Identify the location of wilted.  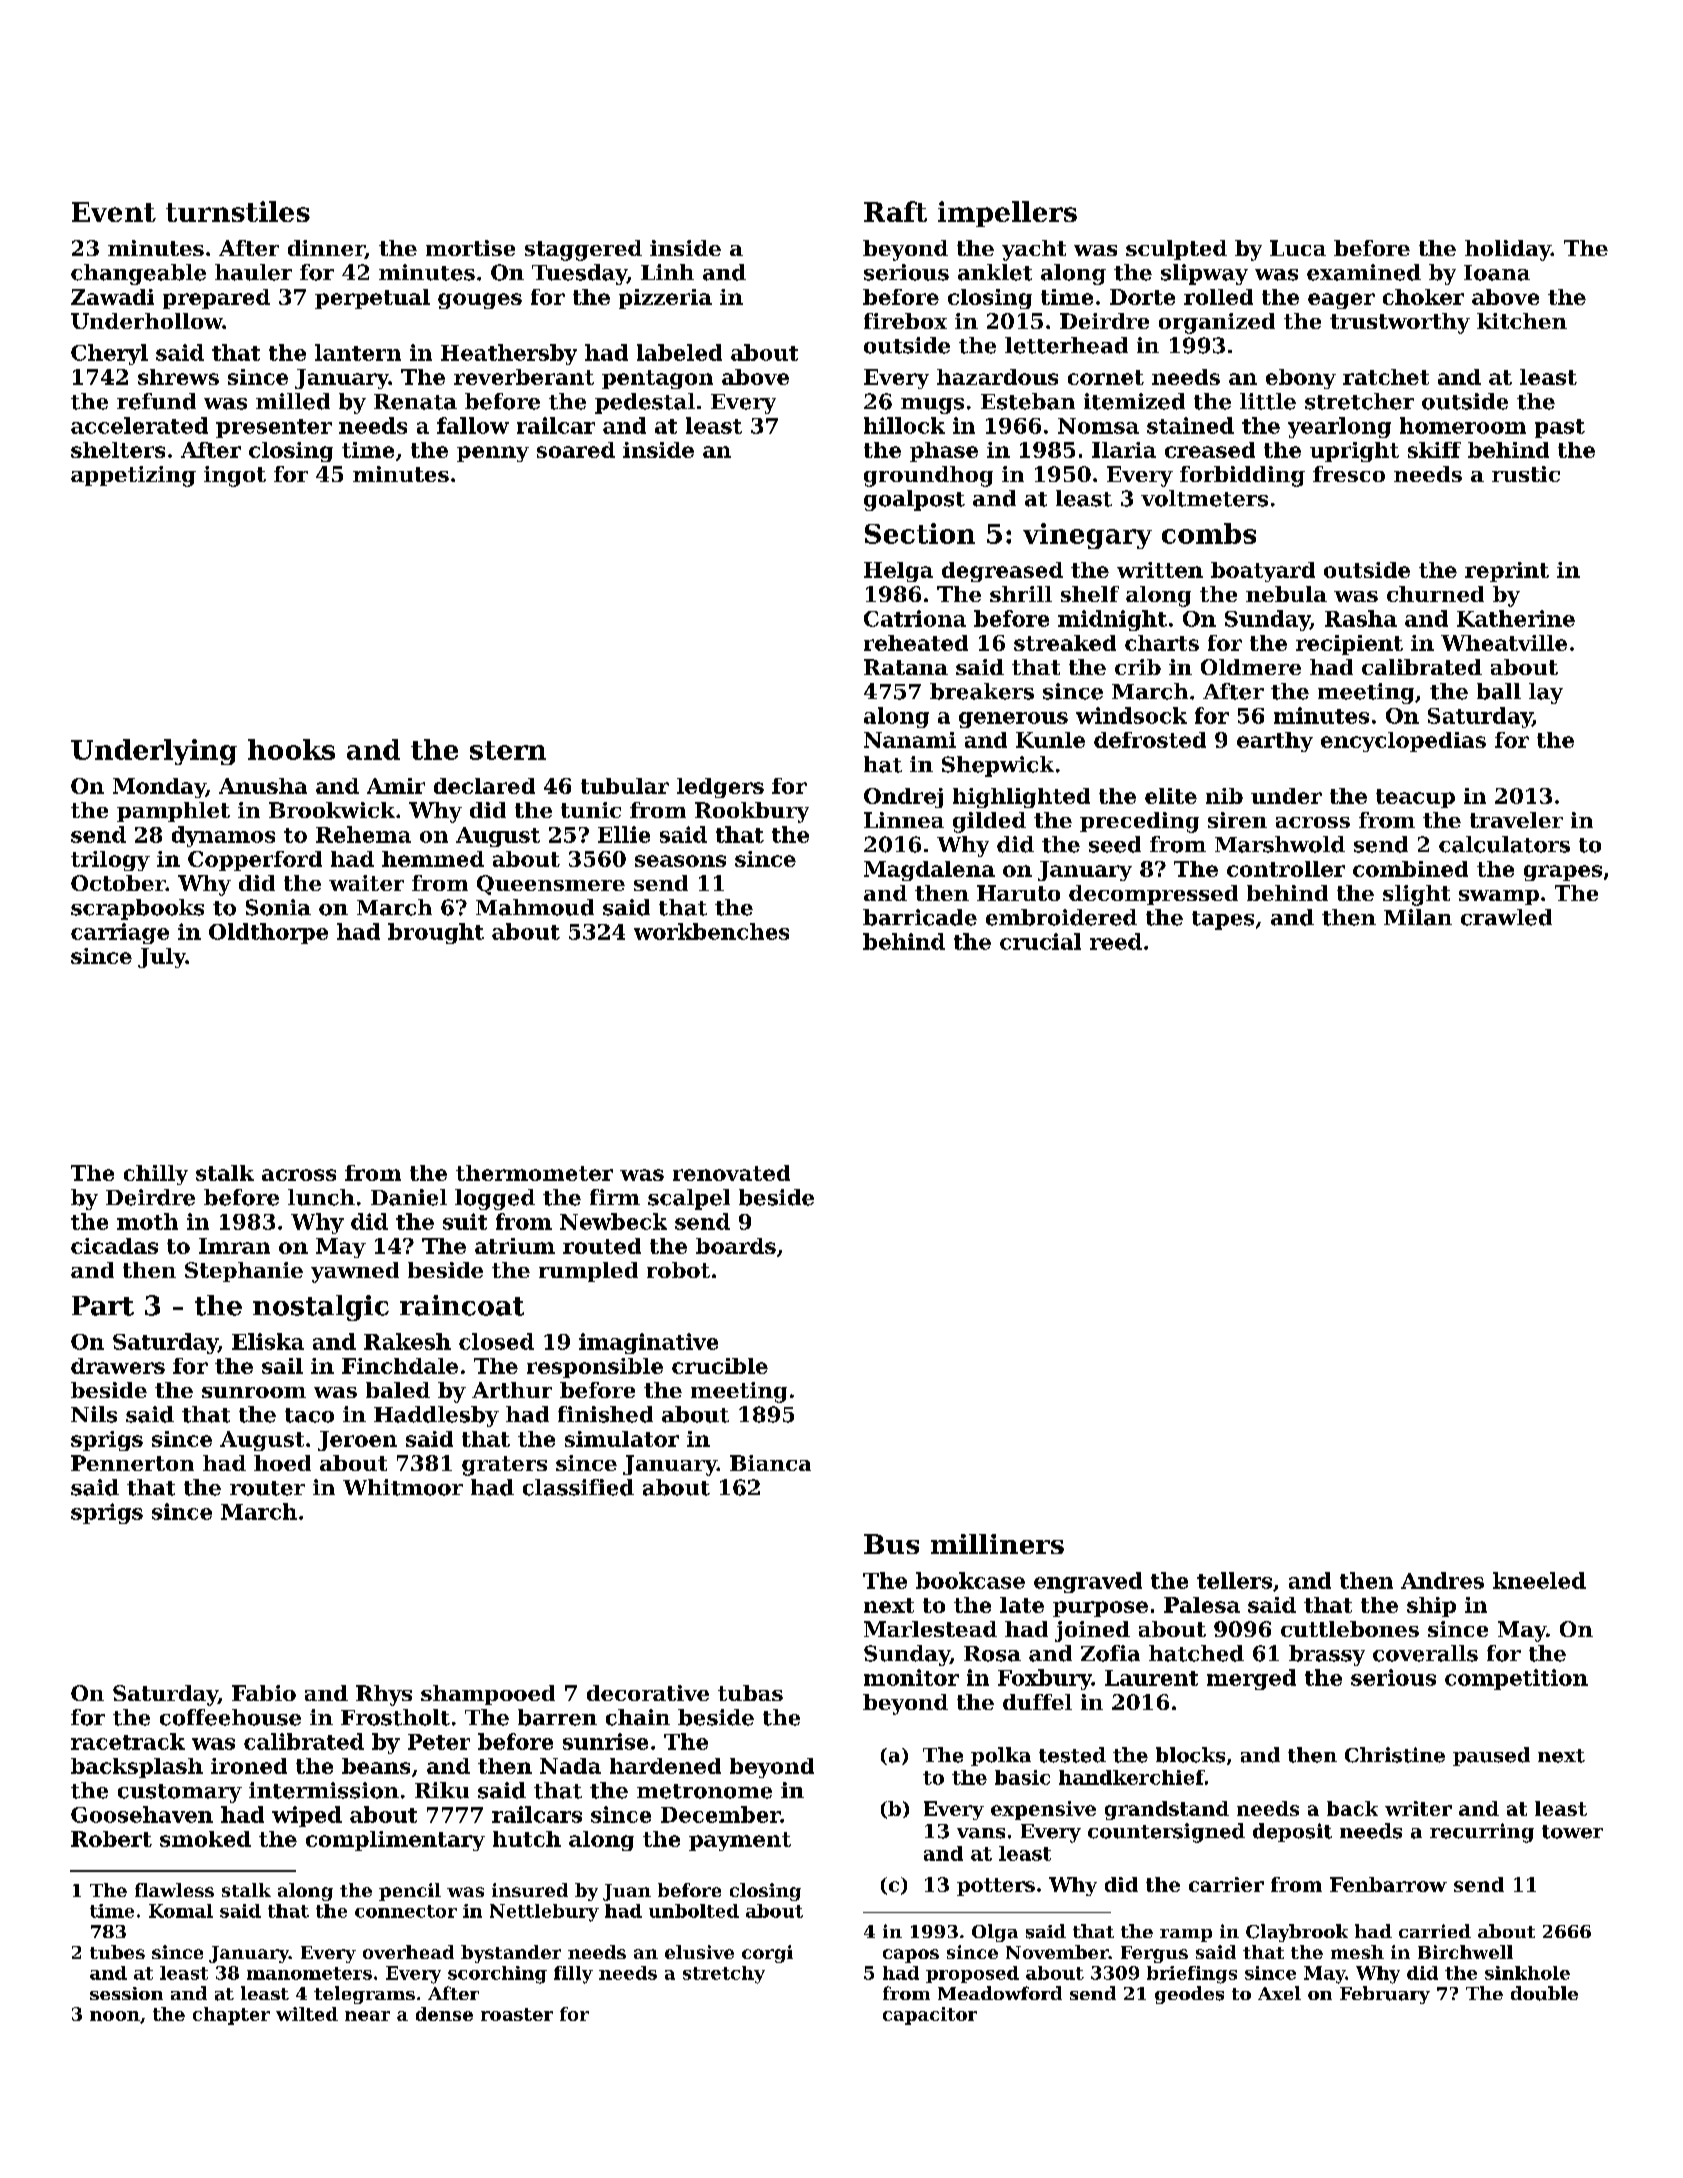
(307, 2014).
